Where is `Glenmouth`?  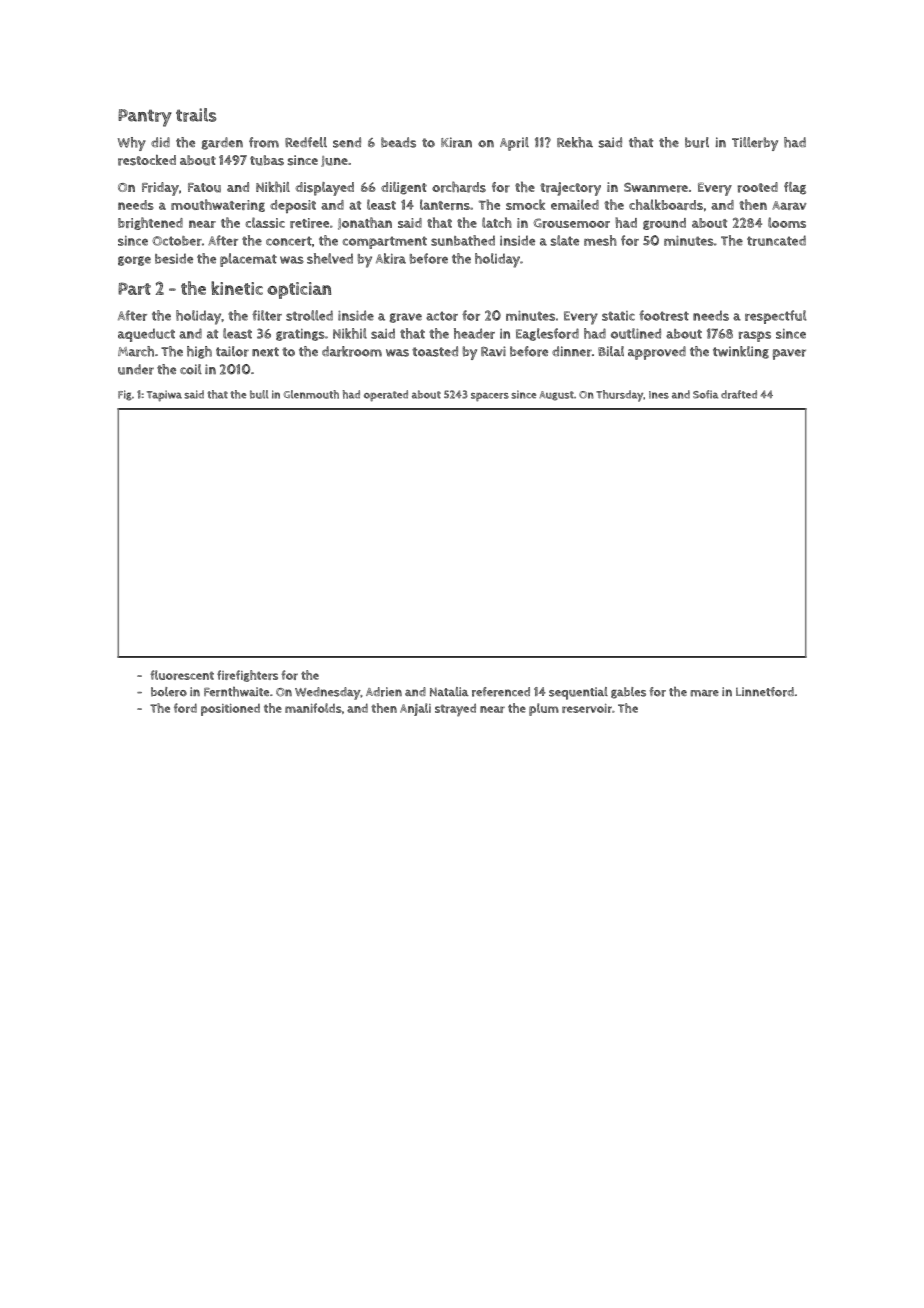 Glenmouth is located at coordinates (311, 394).
